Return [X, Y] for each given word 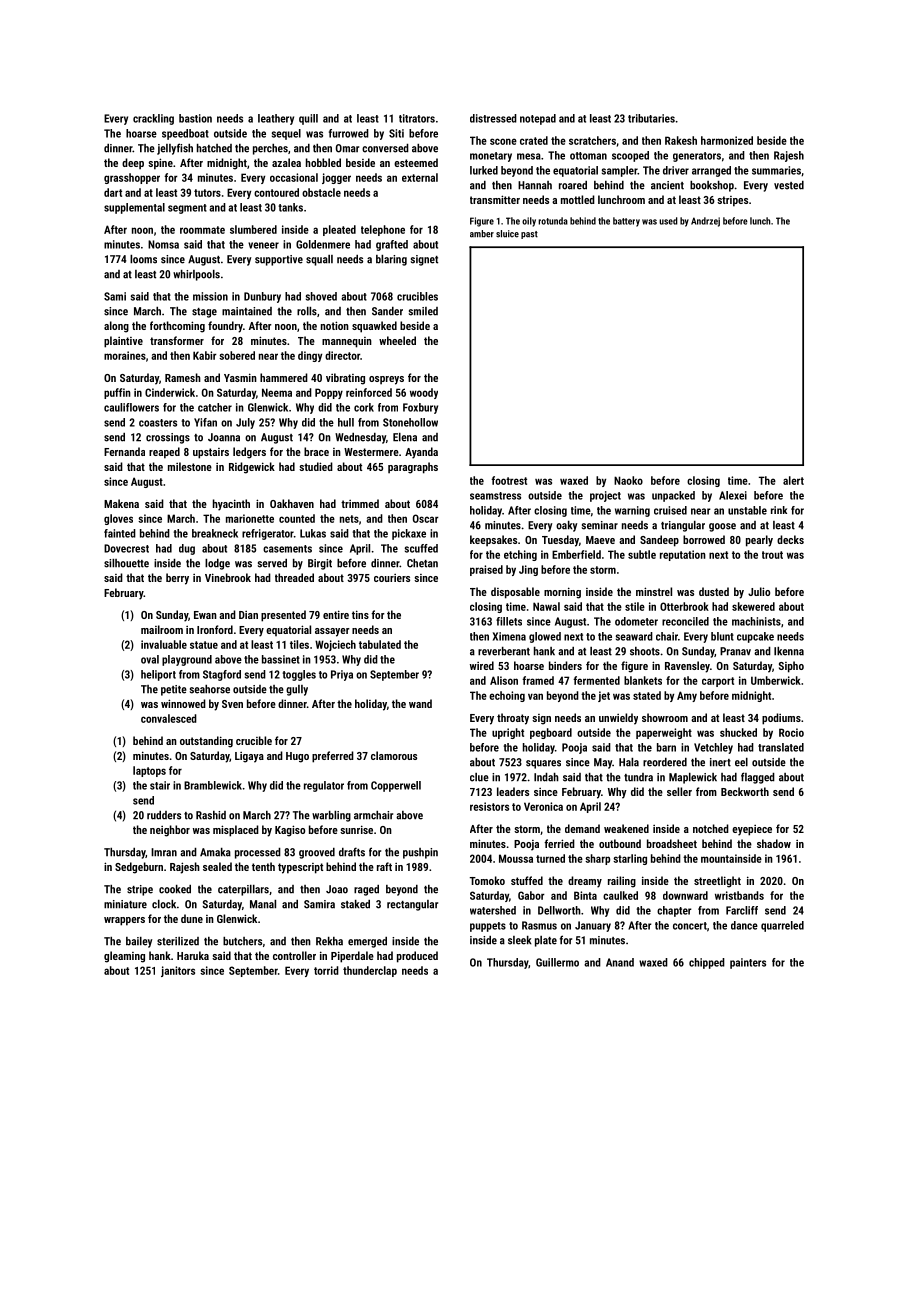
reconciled [685, 621]
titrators [417, 118]
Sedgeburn [139, 868]
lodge [217, 564]
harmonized [727, 140]
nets [349, 519]
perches [270, 149]
